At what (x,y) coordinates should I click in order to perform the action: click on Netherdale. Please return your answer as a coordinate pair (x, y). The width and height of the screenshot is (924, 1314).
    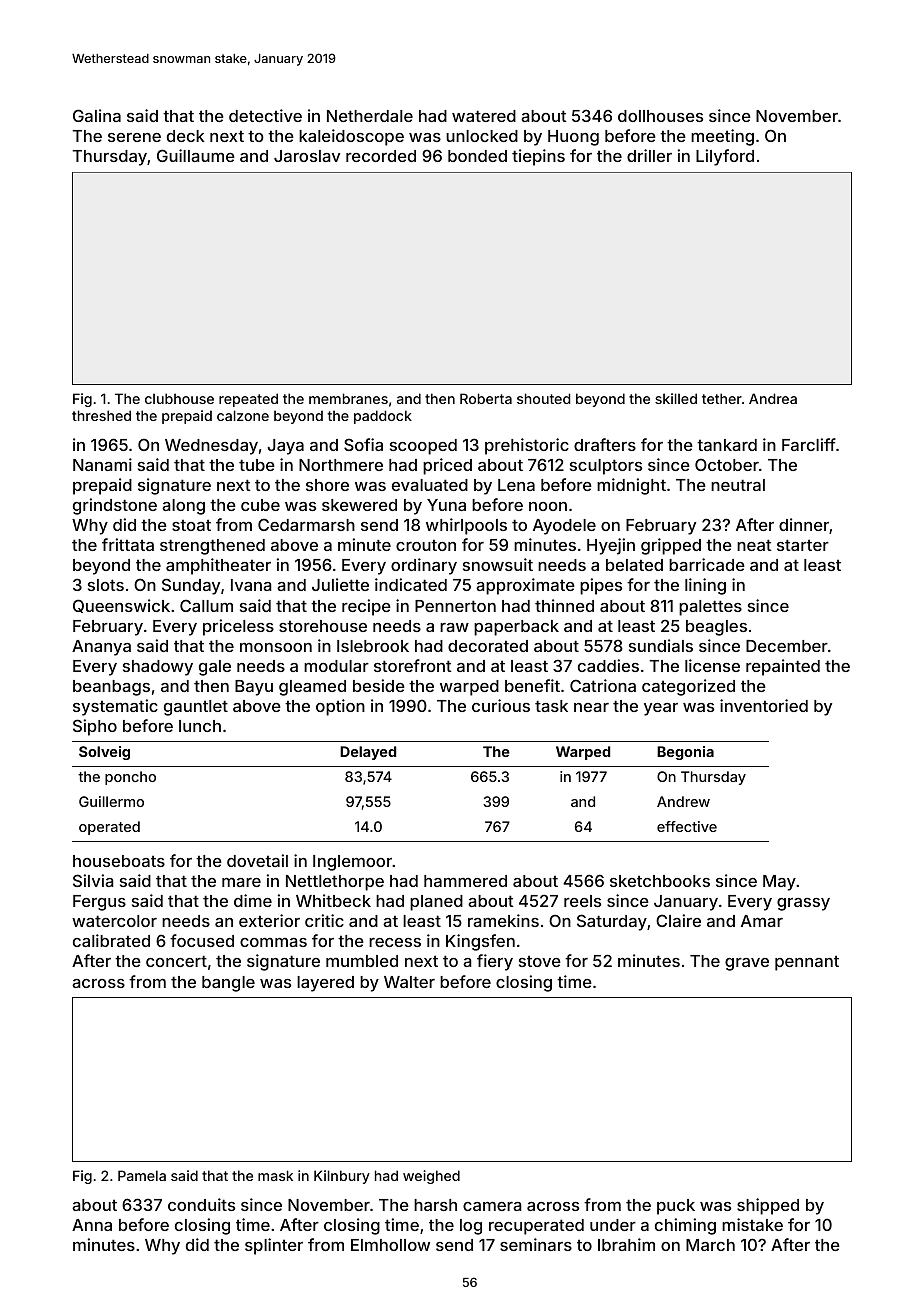
    Looking at the image, I should click on (370, 116).
